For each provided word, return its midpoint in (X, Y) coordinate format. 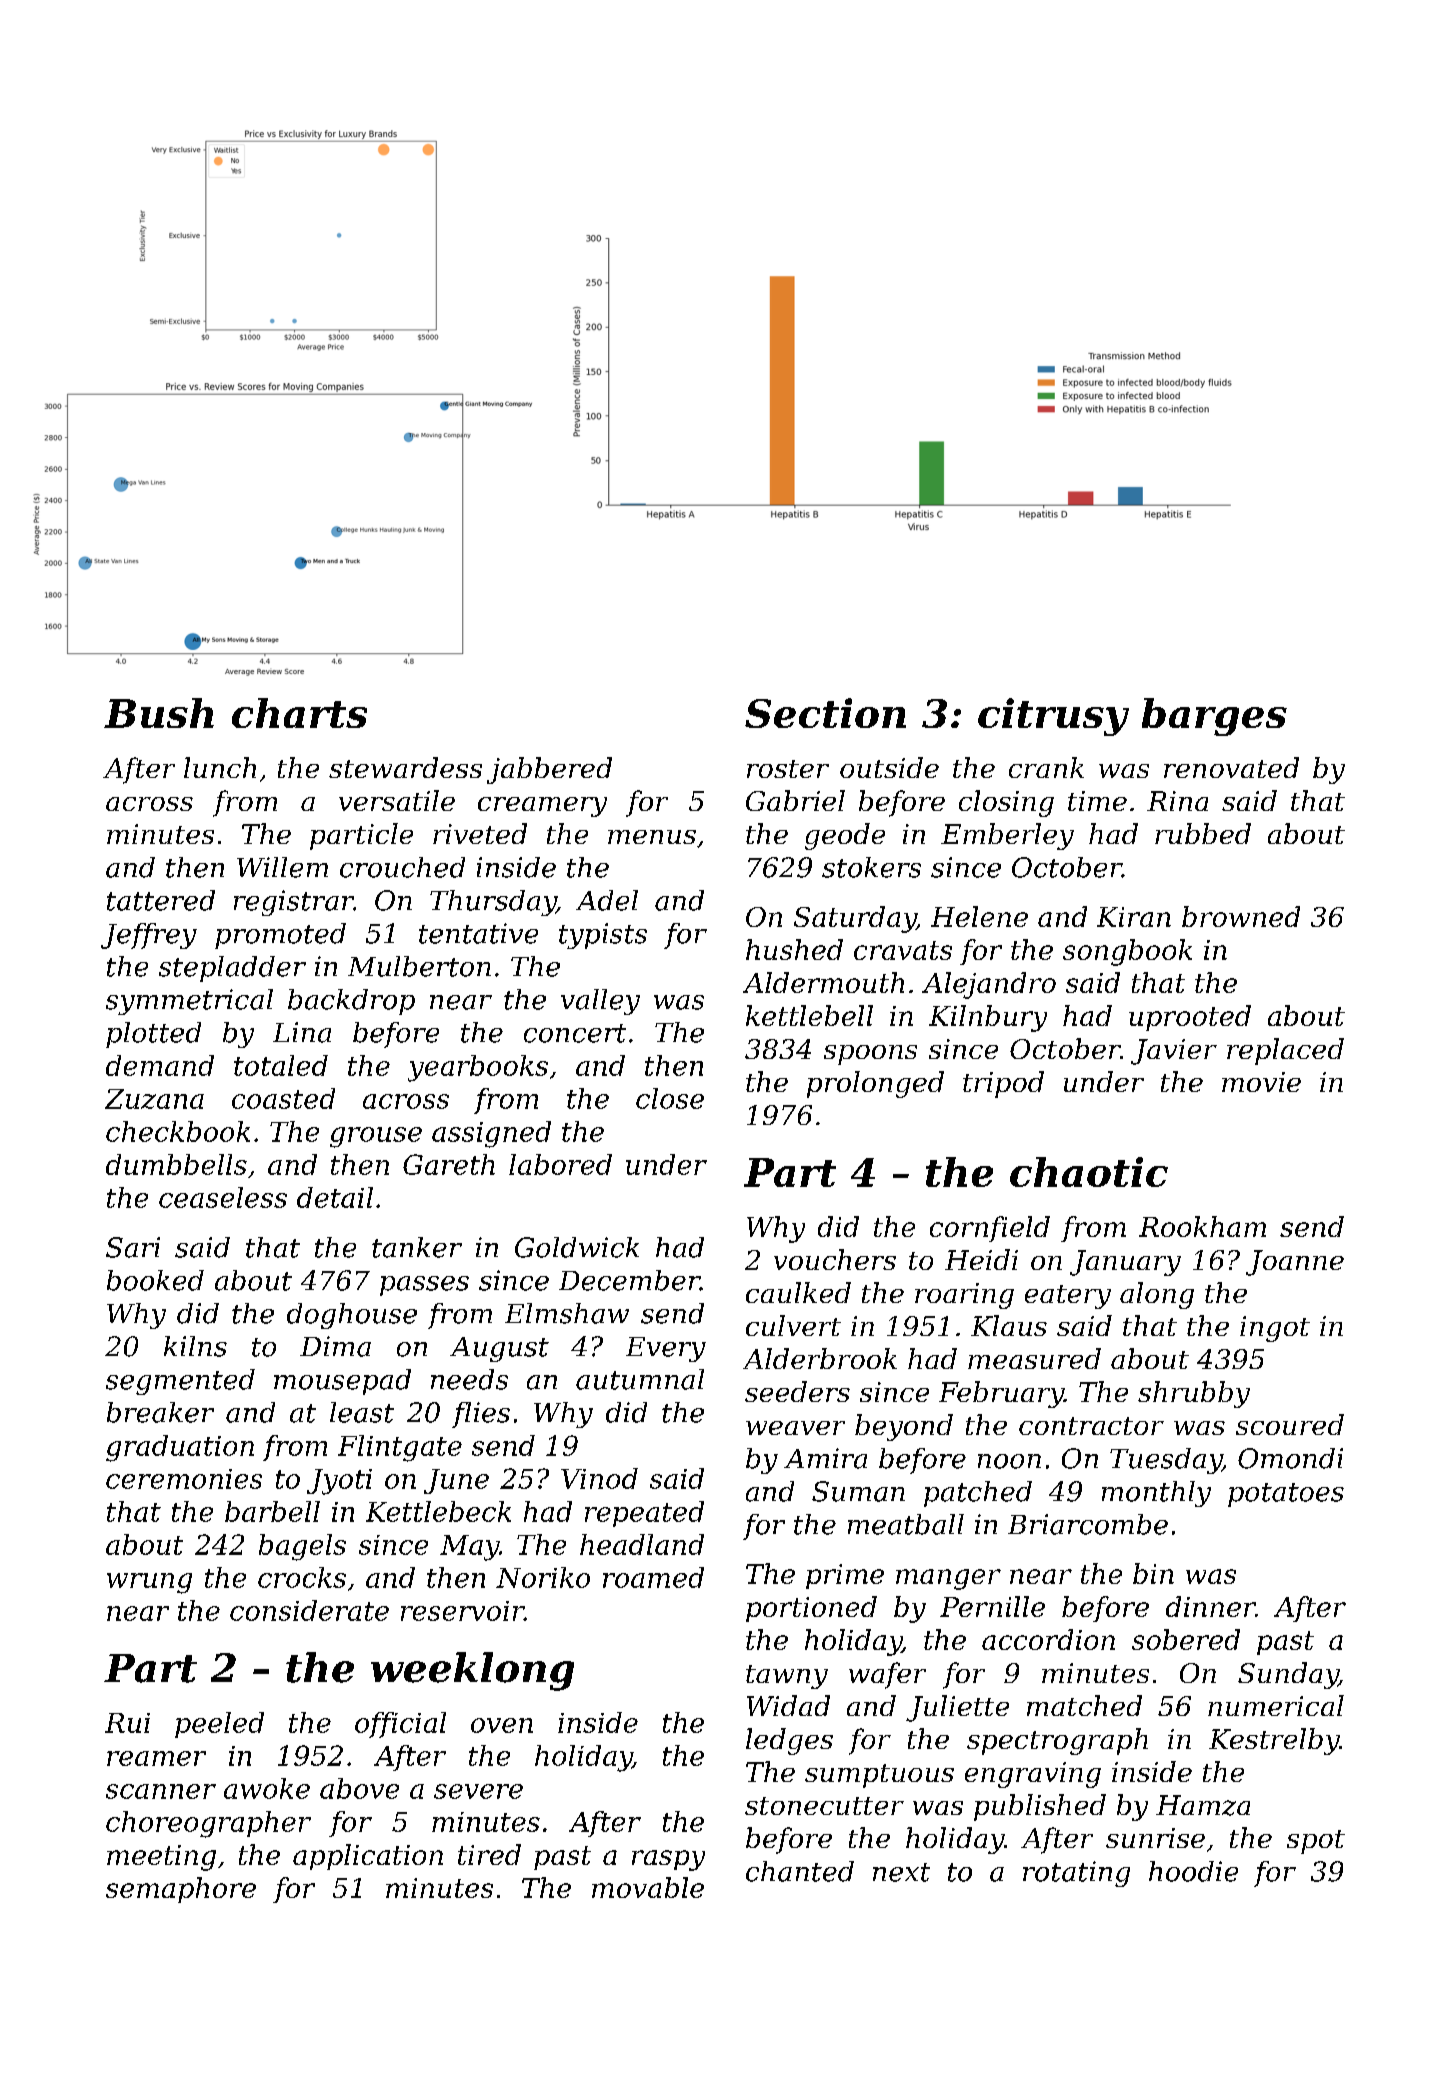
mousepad (342, 1382)
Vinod (599, 1478)
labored (560, 1164)
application (368, 1857)
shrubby (1194, 1394)
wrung (149, 1583)
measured (1034, 1358)
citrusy (1053, 717)
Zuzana (154, 1099)
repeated (644, 1514)
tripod (1003, 1084)
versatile (397, 800)
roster (788, 769)
